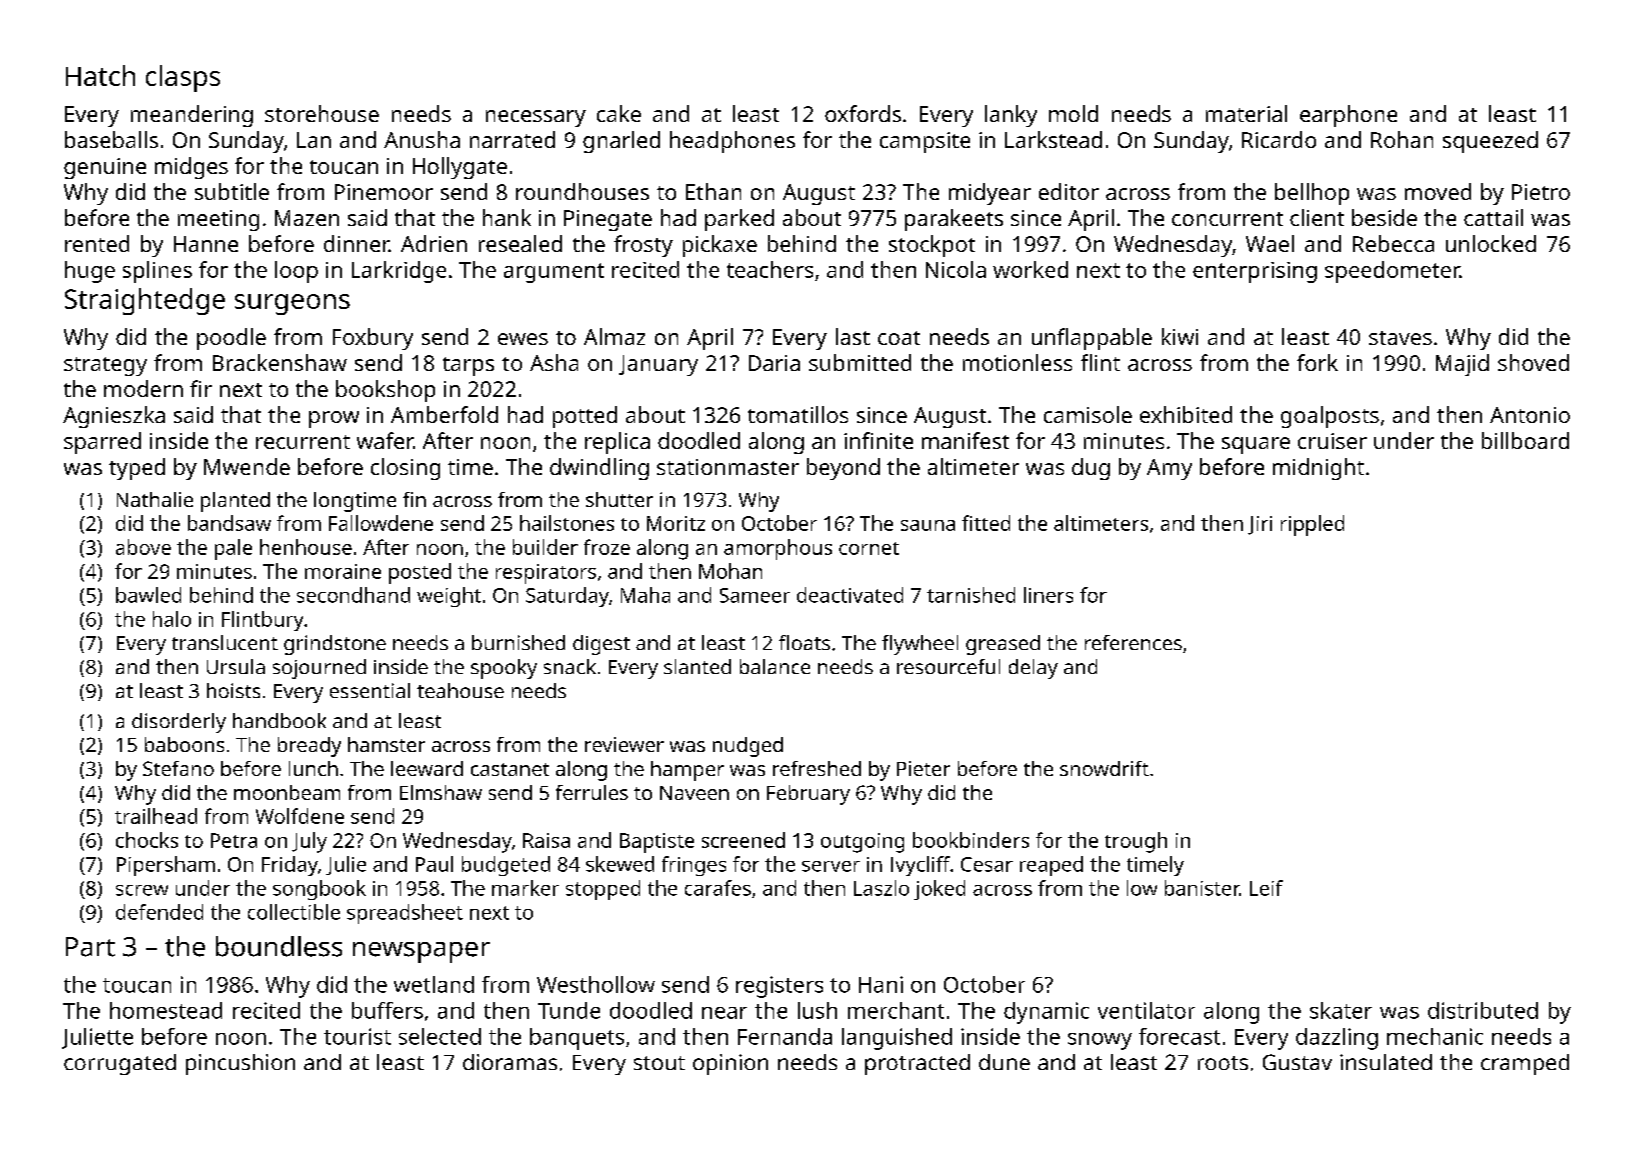  Describe the element at coordinates (1402, 139) in the screenshot. I see `Rohan` at that location.
